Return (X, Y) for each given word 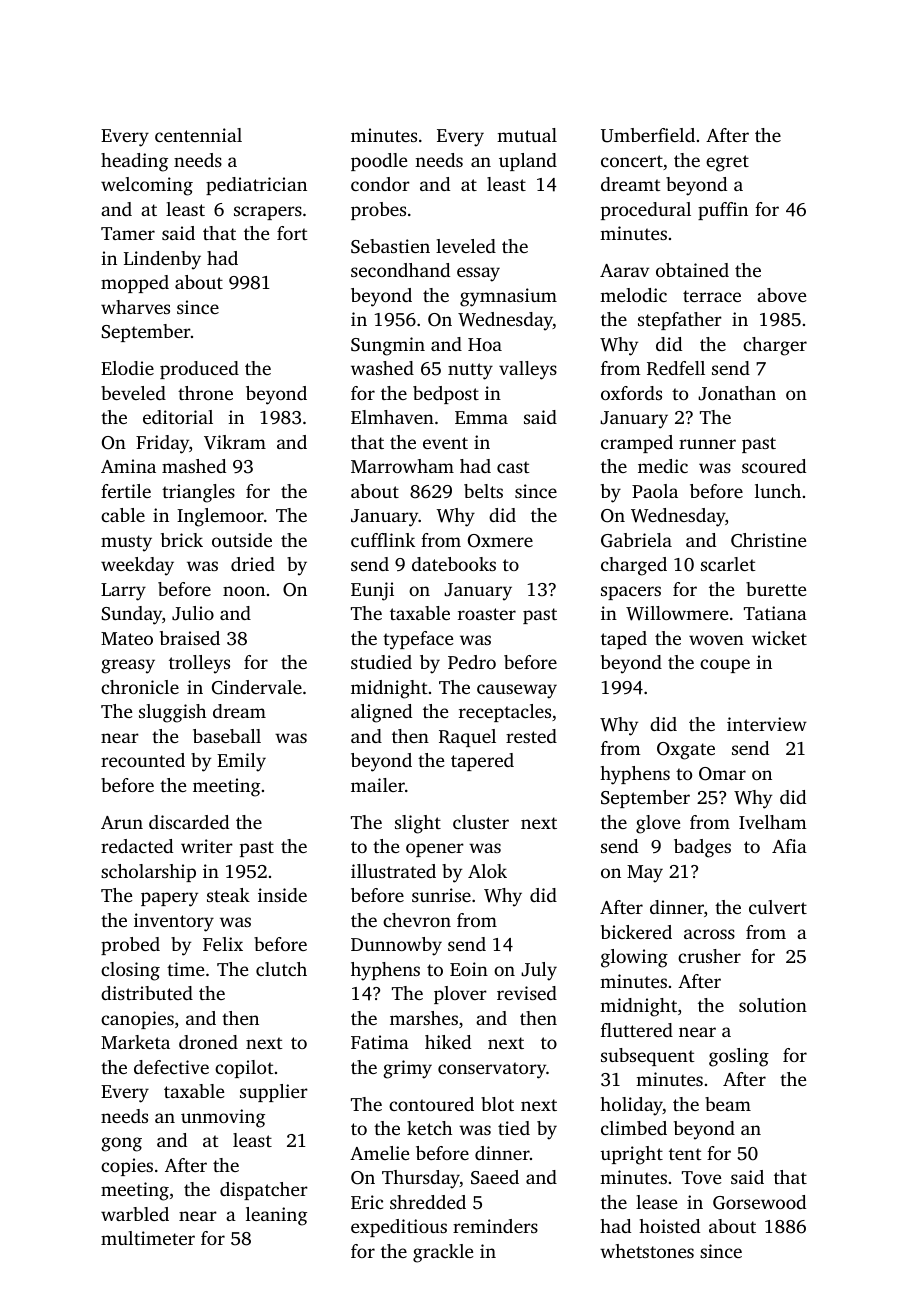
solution (773, 1005)
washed (382, 368)
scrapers (268, 213)
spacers (631, 593)
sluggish (172, 713)
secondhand (400, 270)
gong (121, 1144)
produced (199, 370)
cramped (637, 444)
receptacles (505, 713)
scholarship (148, 873)
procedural (646, 211)
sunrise (441, 895)
